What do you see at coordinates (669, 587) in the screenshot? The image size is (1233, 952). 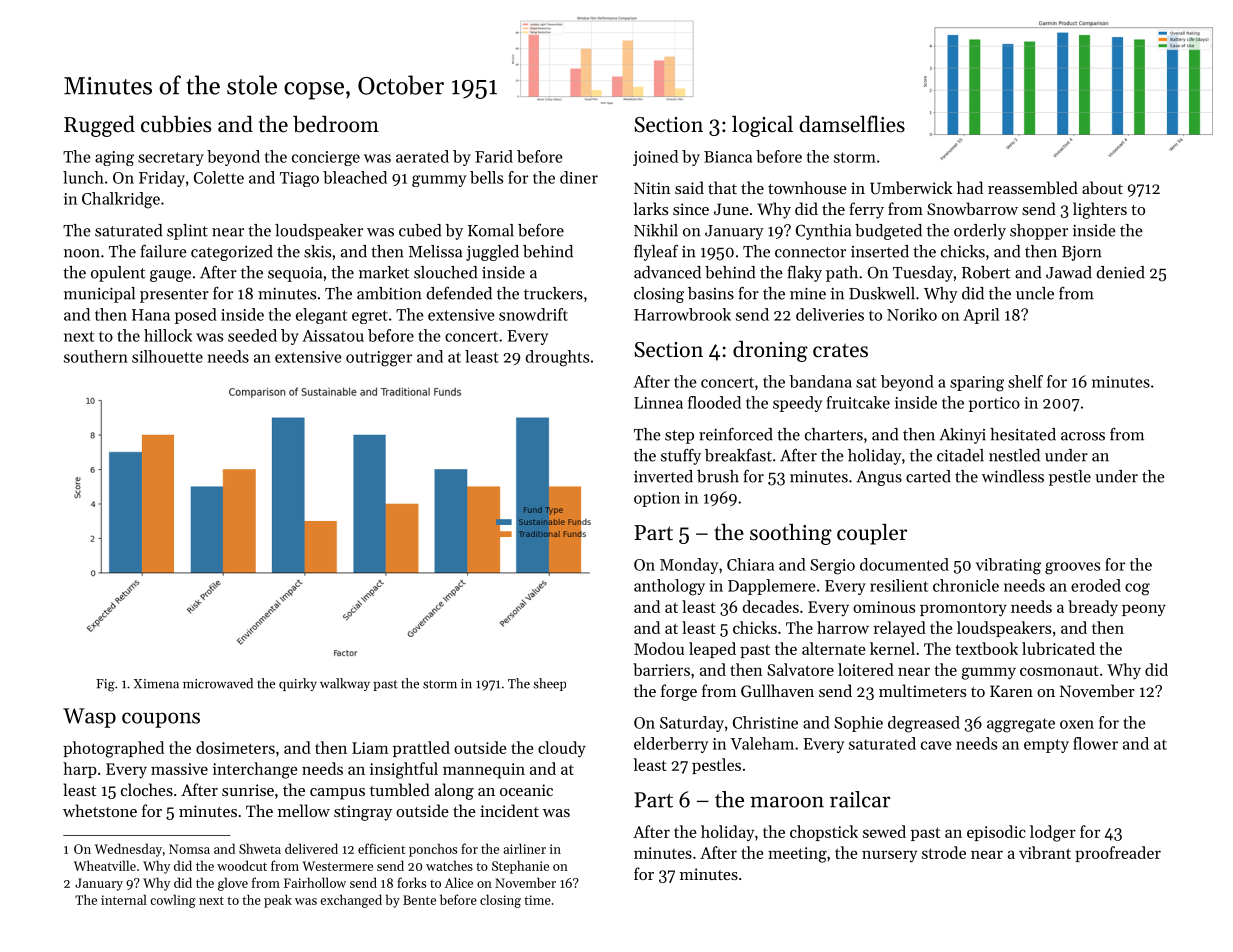 I see `anthology` at bounding box center [669, 587].
